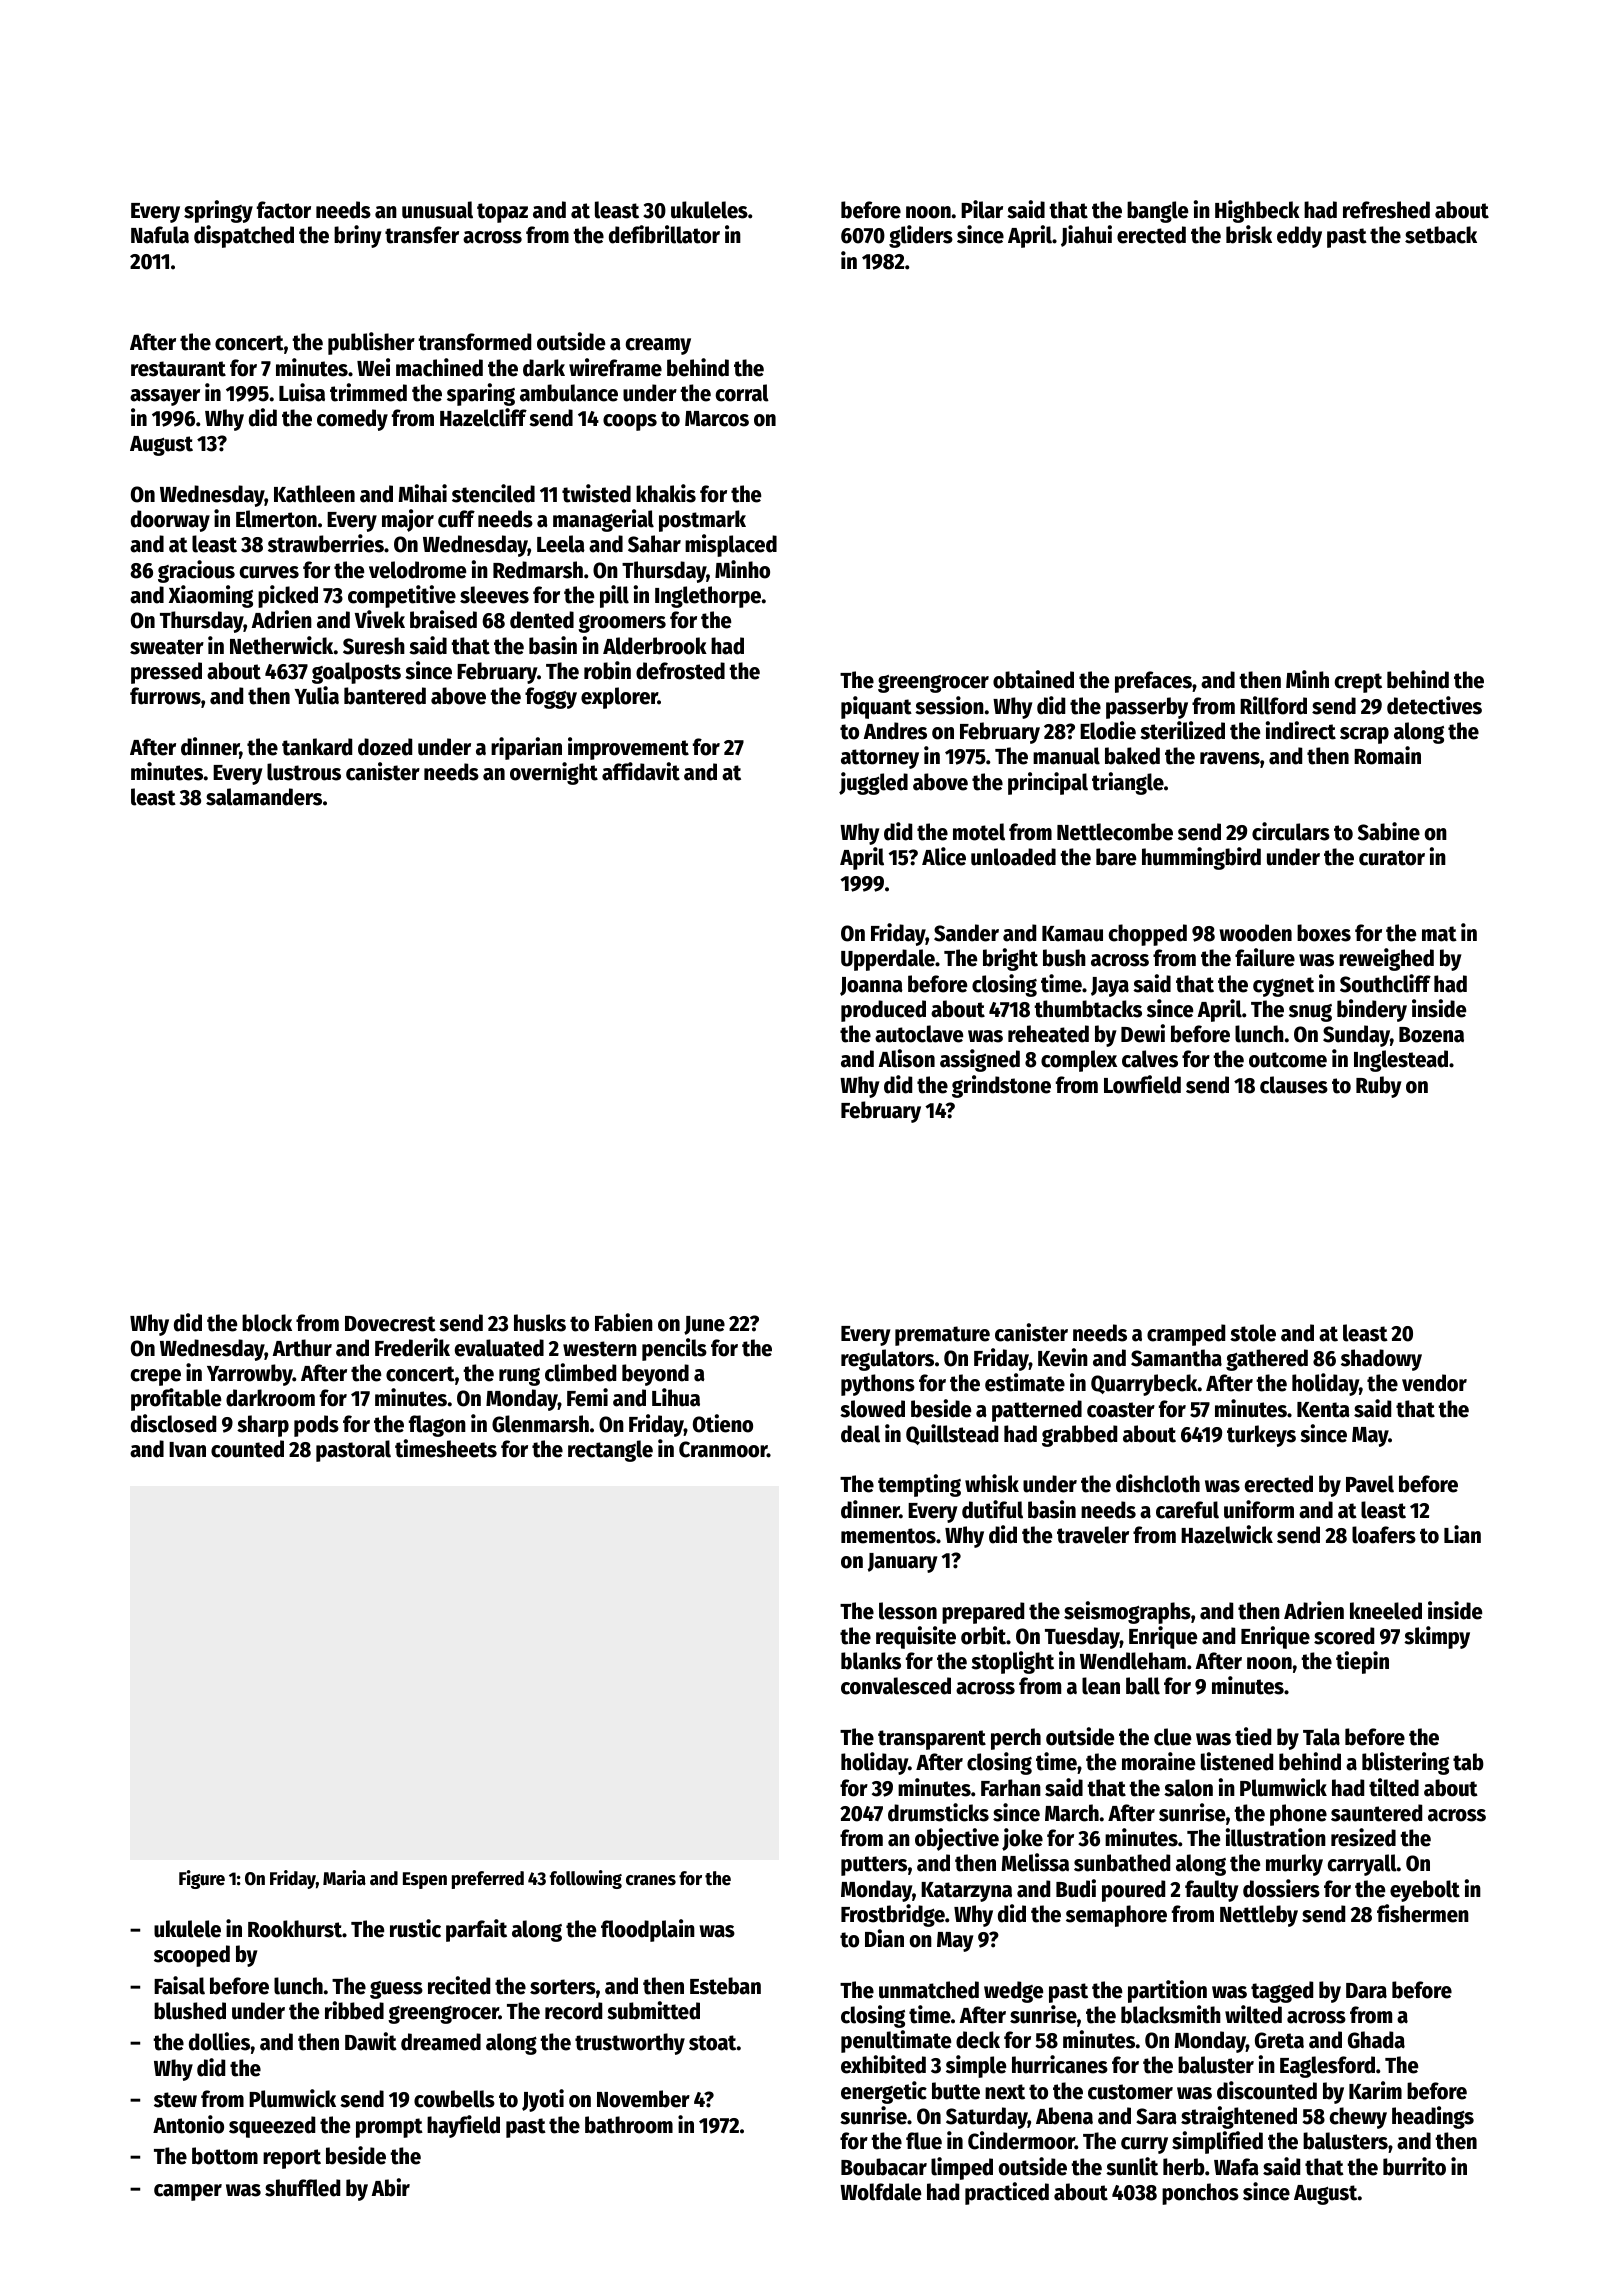  I want to click on ravens, so click(1230, 758).
